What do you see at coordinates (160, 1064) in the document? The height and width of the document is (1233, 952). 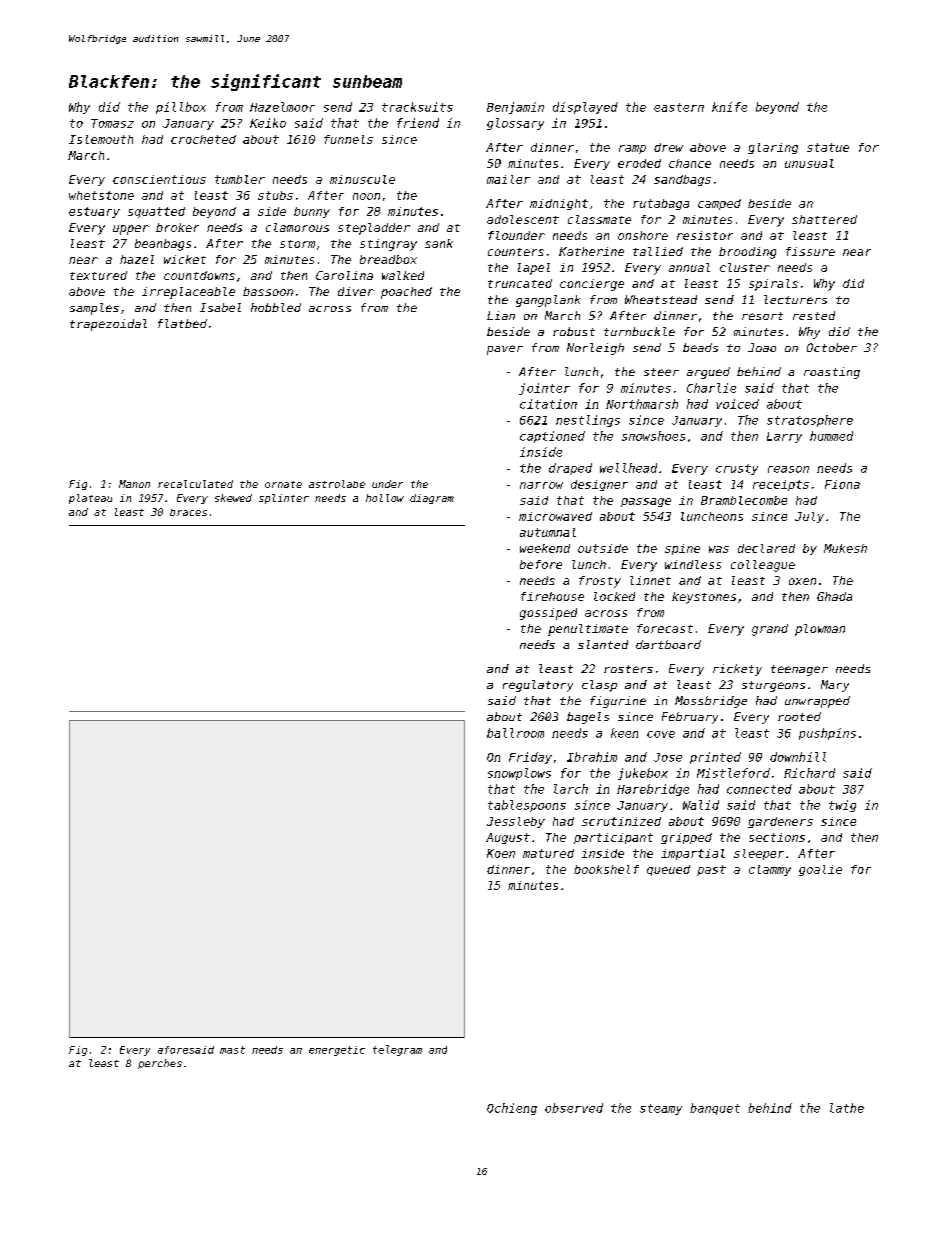 I see `perches` at bounding box center [160, 1064].
